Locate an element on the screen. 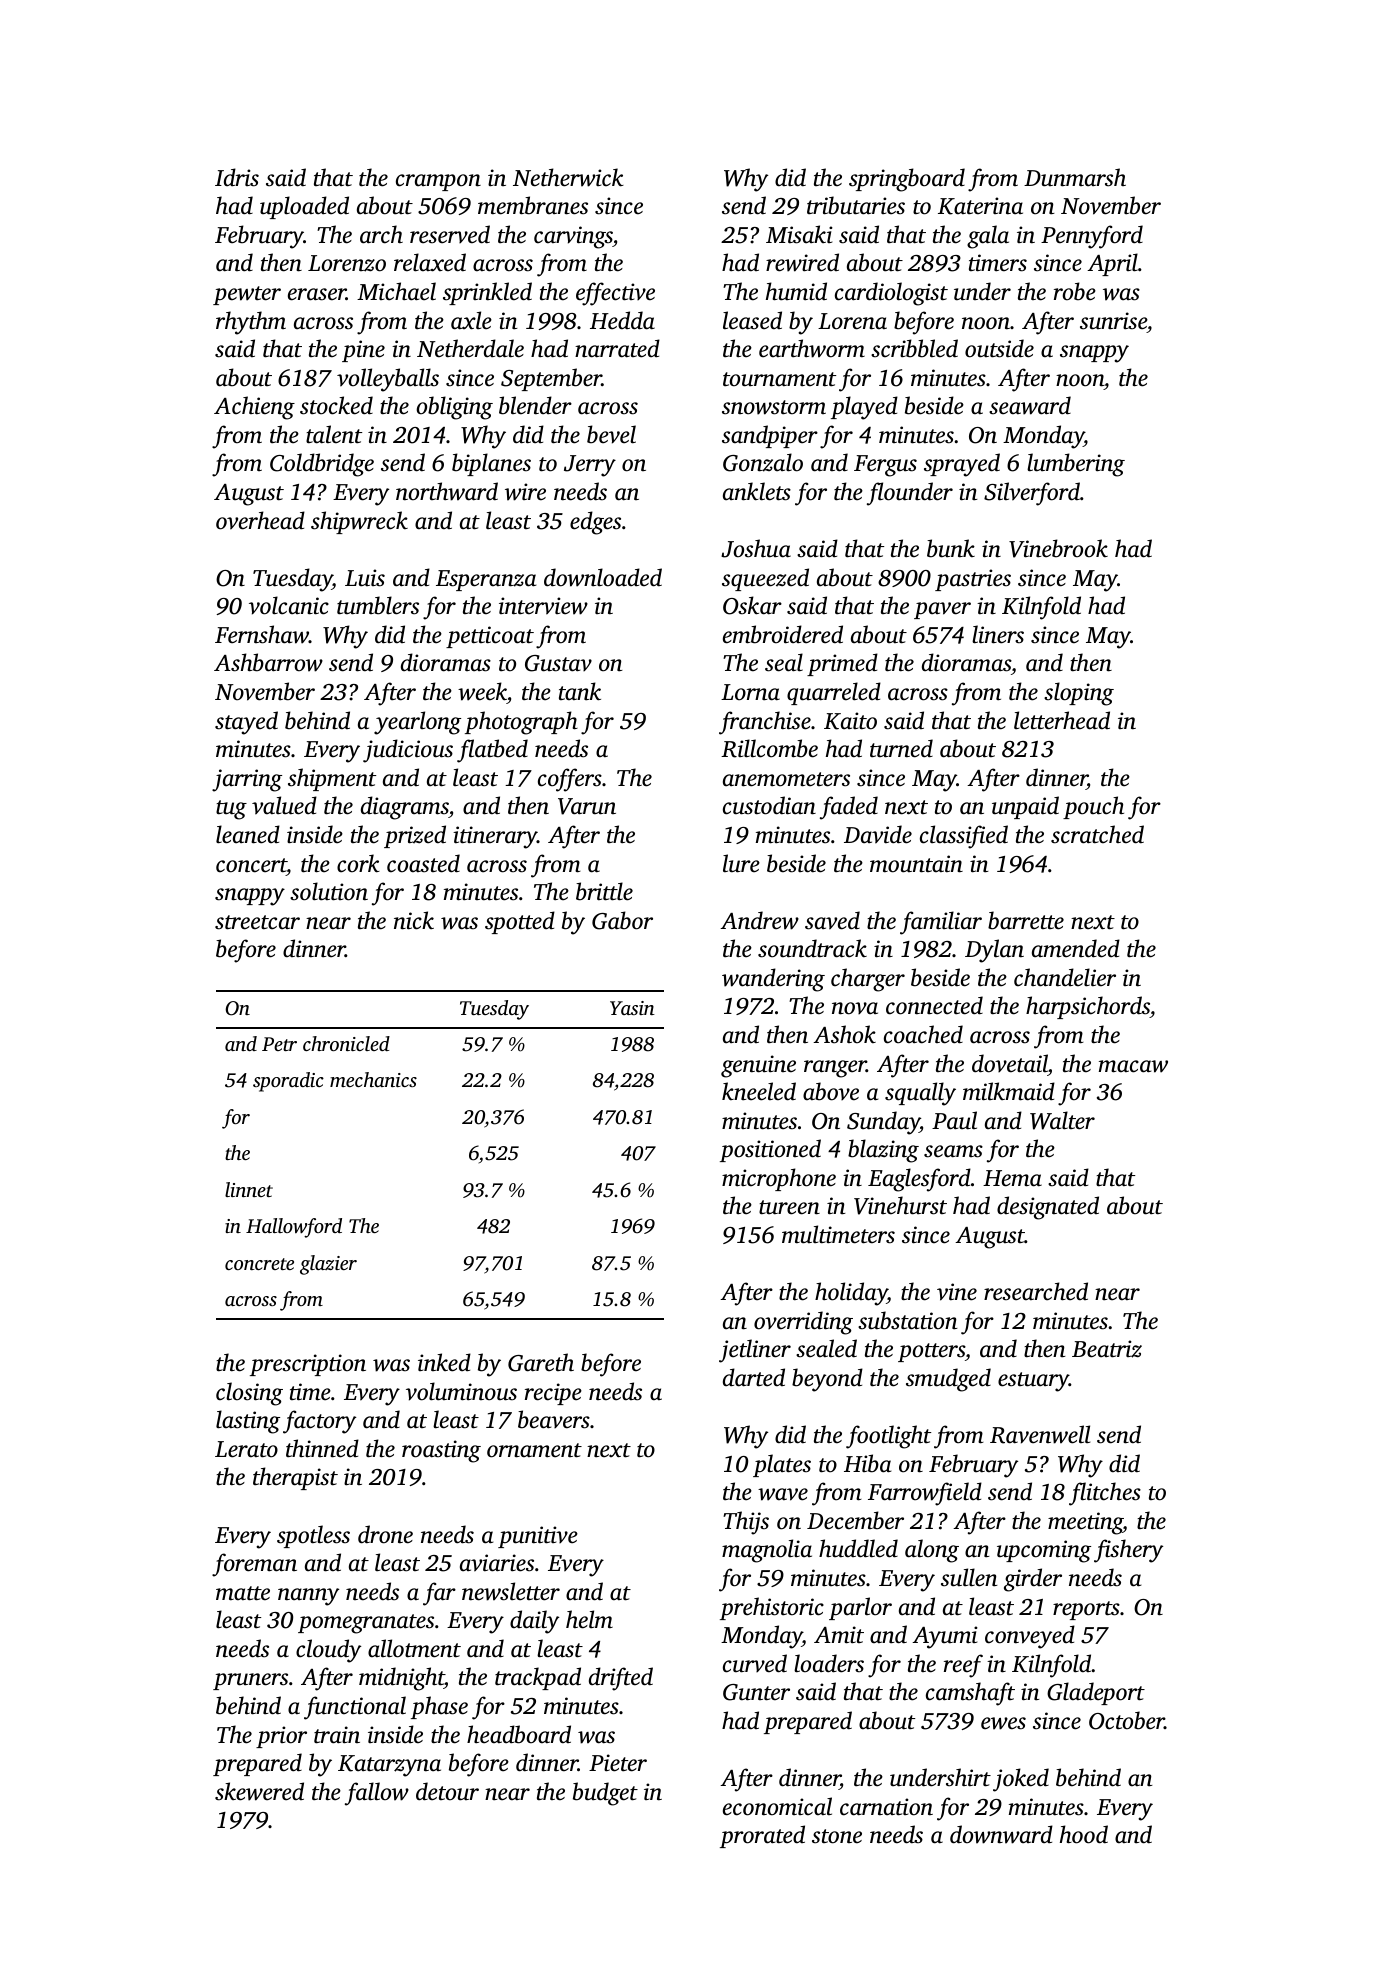 This screenshot has height=1969, width=1386. obliging is located at coordinates (454, 408).
